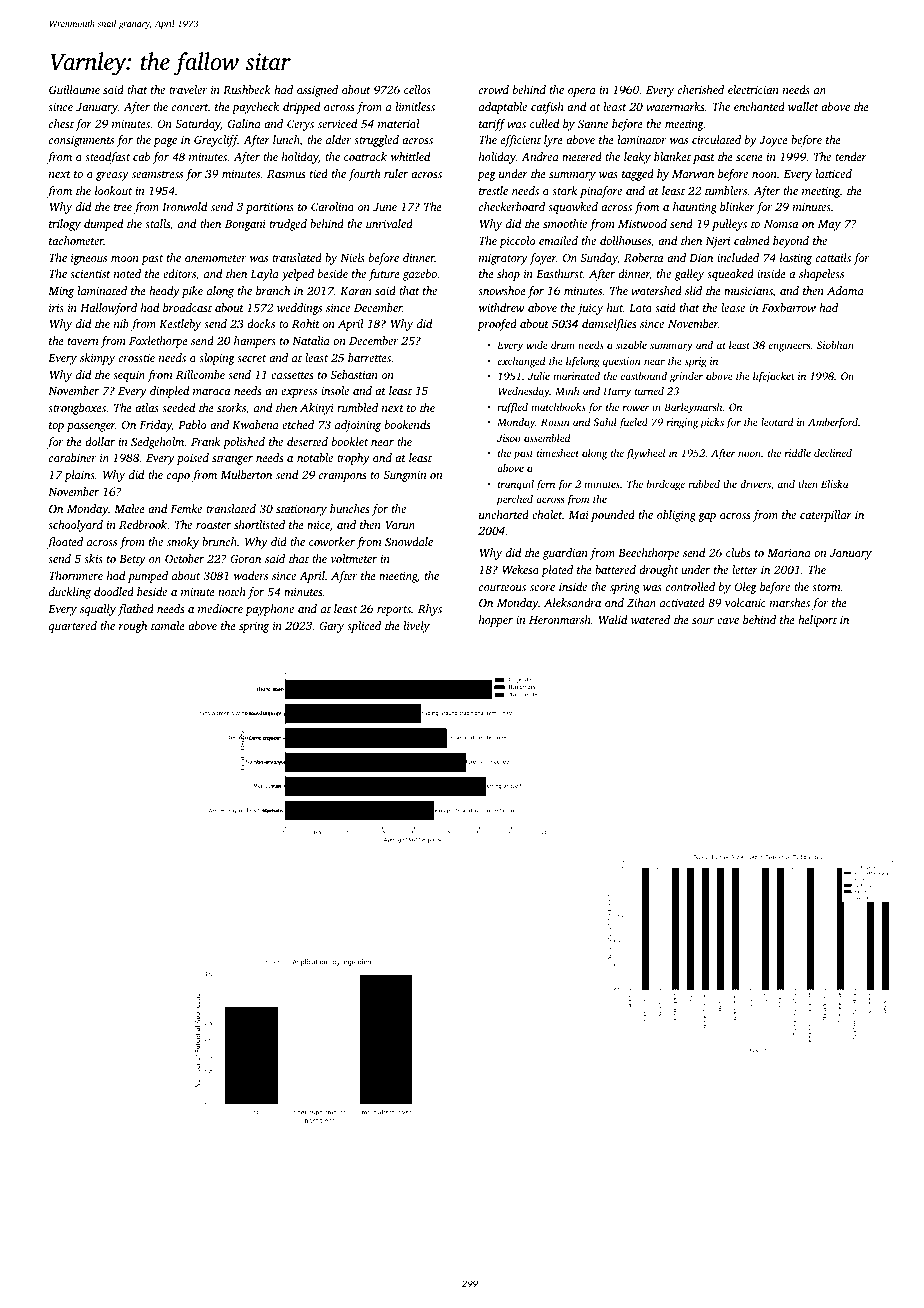 The image size is (924, 1308). I want to click on Femke, so click(186, 508).
